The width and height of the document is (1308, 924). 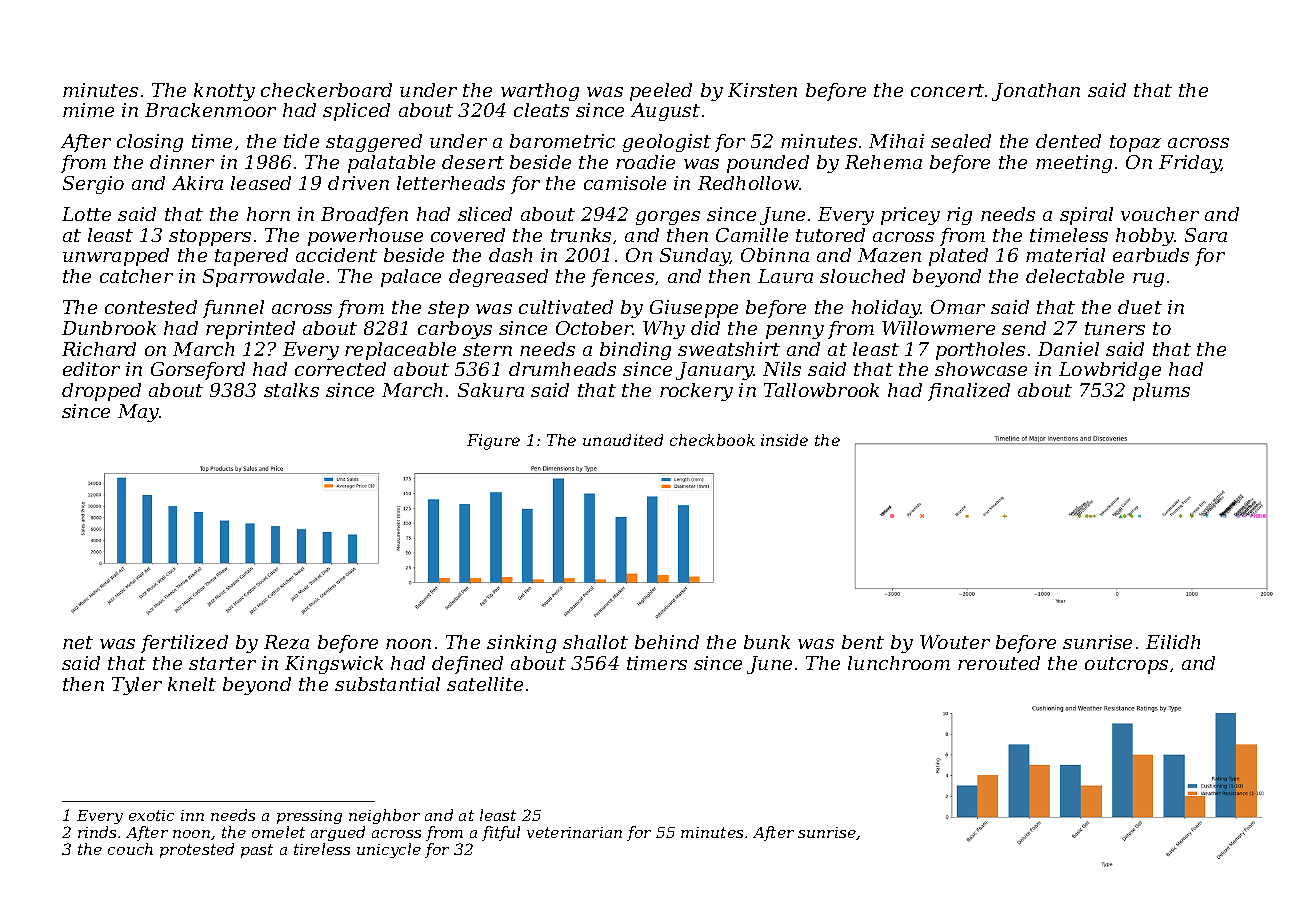 What do you see at coordinates (947, 90) in the document?
I see `concert` at bounding box center [947, 90].
